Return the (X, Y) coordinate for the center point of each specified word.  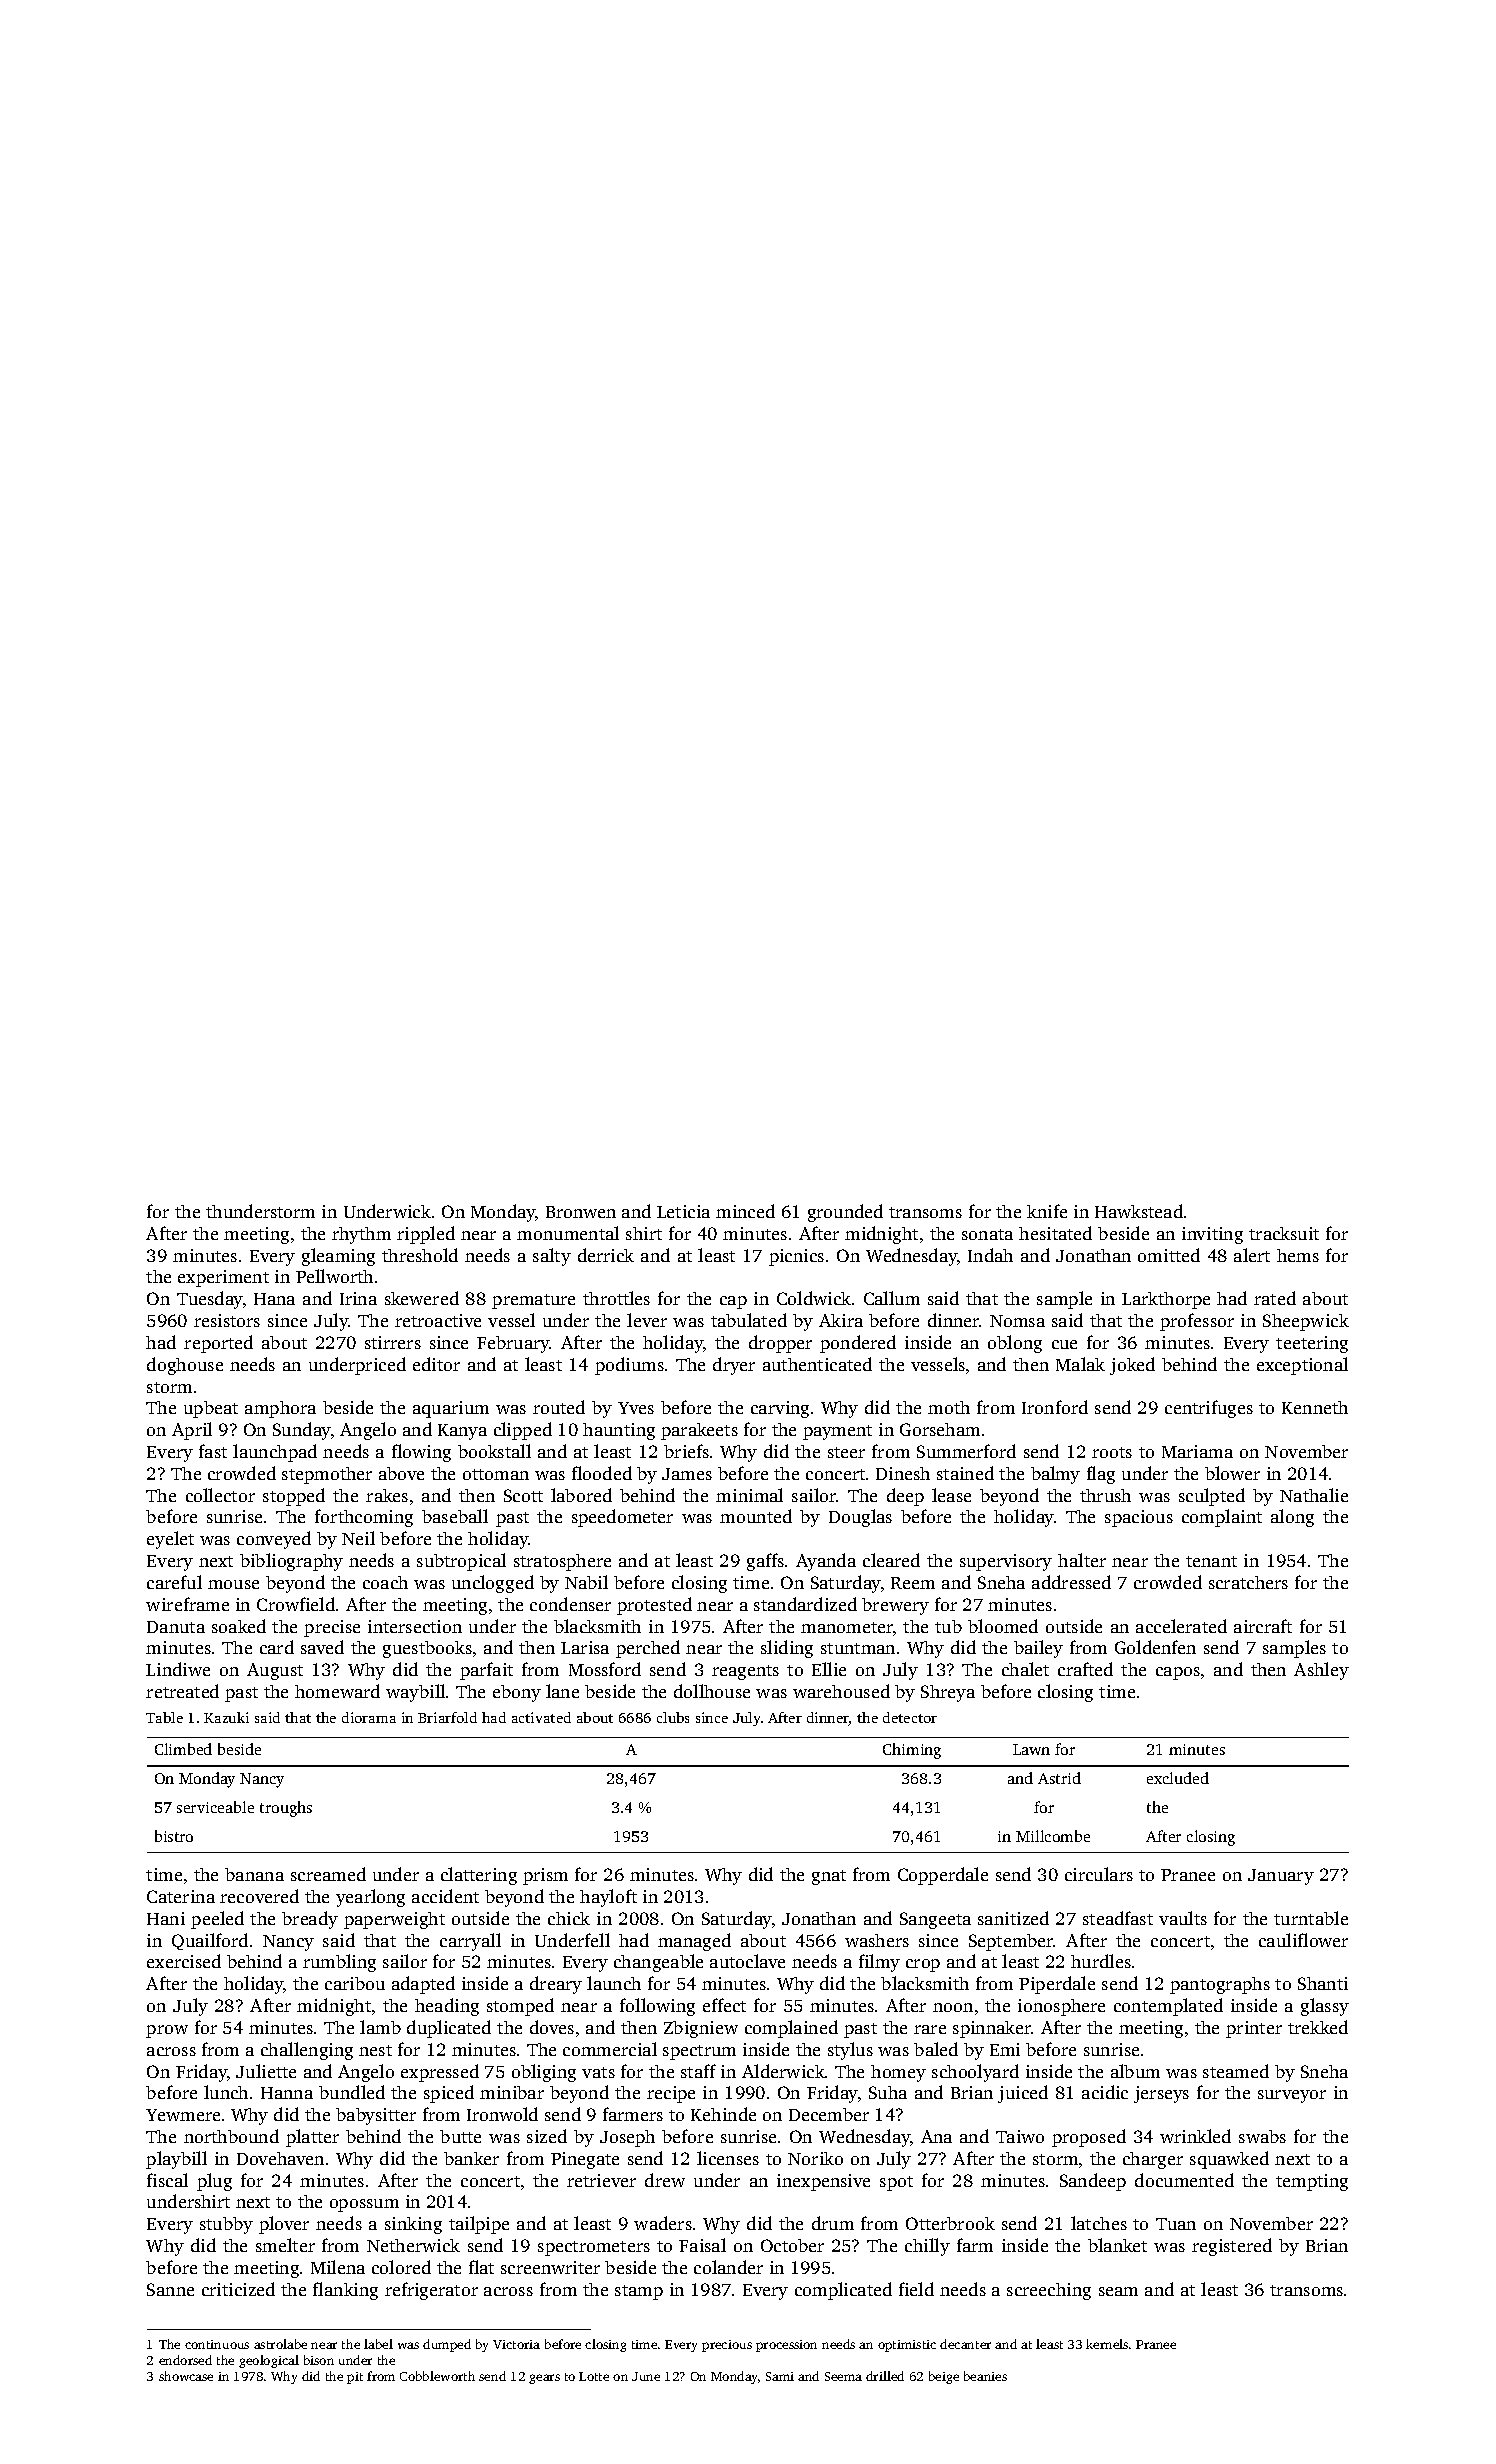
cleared (891, 1560)
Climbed (183, 1749)
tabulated (749, 1320)
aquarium (451, 1409)
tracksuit (1284, 1233)
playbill (176, 2160)
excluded (1178, 1778)
